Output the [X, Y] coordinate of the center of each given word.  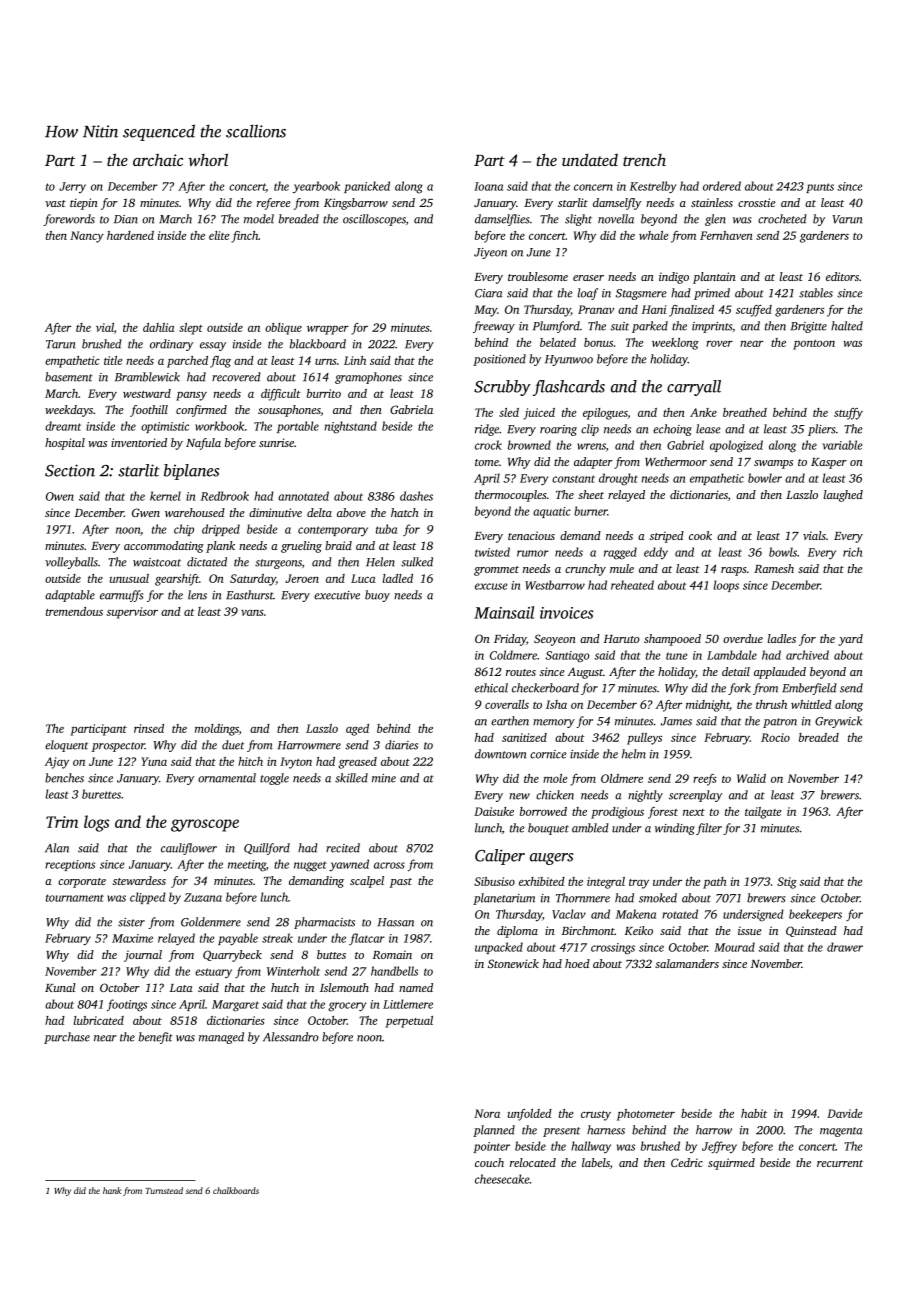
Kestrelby [653, 187]
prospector [118, 747]
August [585, 673]
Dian [126, 219]
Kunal [60, 987]
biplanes [191, 472]
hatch [405, 512]
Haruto [622, 639]
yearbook [316, 187]
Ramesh [774, 568]
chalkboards [236, 1190]
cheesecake [502, 1179]
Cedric [687, 1162]
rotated [680, 914]
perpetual [409, 1022]
